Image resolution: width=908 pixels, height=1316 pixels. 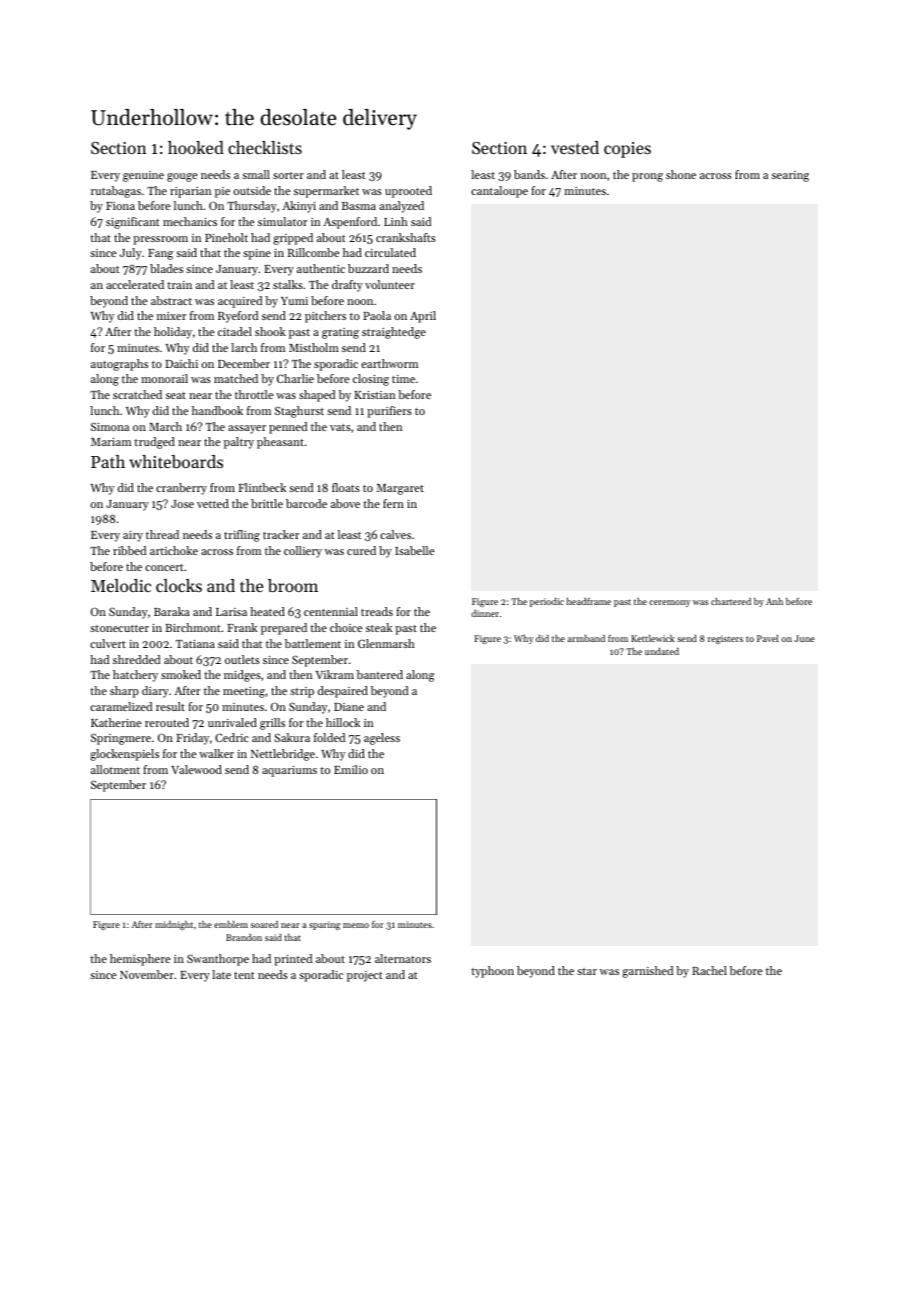 What do you see at coordinates (377, 611) in the page?
I see `treads` at bounding box center [377, 611].
